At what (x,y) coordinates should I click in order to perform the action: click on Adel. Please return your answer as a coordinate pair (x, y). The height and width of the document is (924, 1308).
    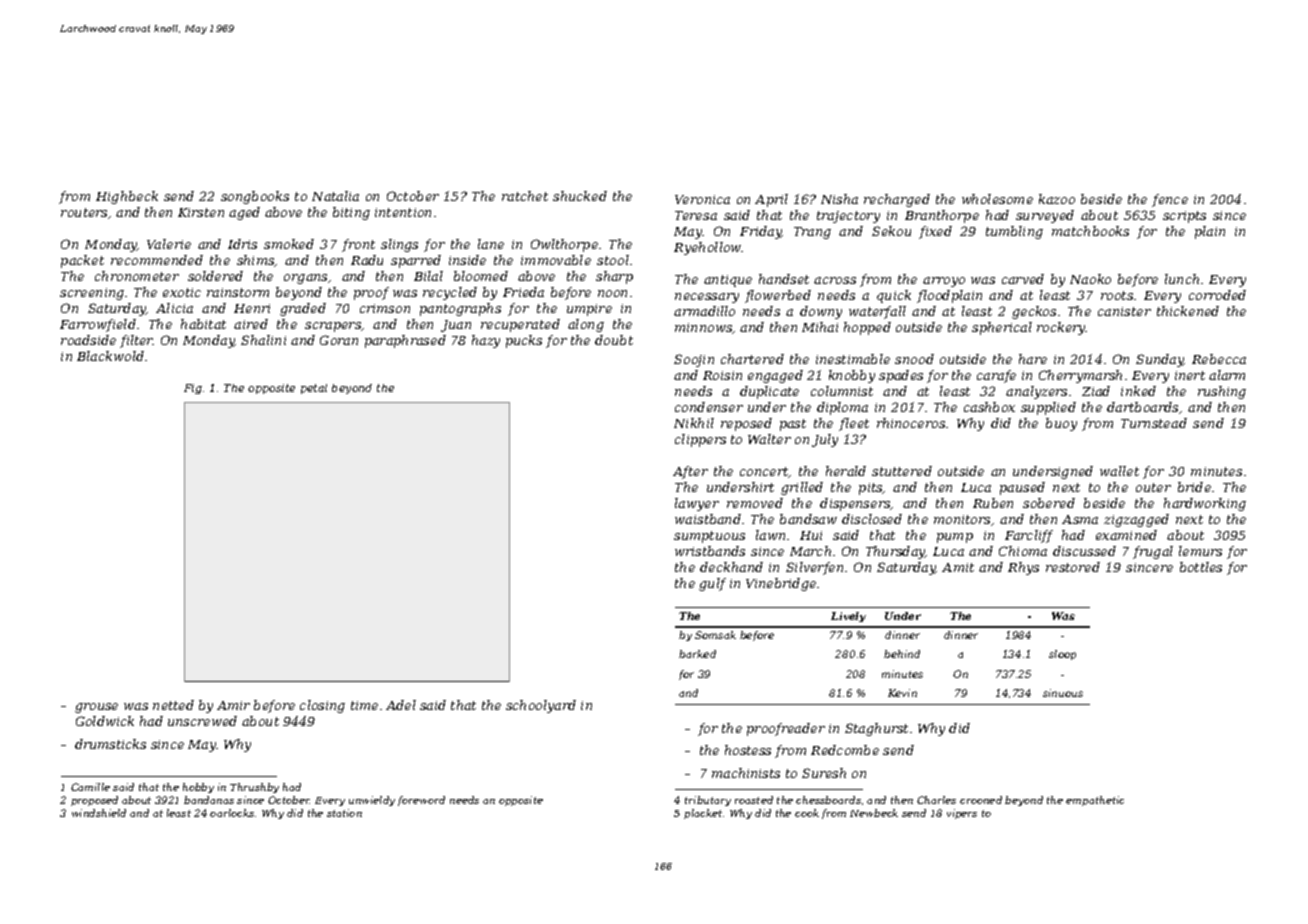
    Looking at the image, I should click on (401, 705).
